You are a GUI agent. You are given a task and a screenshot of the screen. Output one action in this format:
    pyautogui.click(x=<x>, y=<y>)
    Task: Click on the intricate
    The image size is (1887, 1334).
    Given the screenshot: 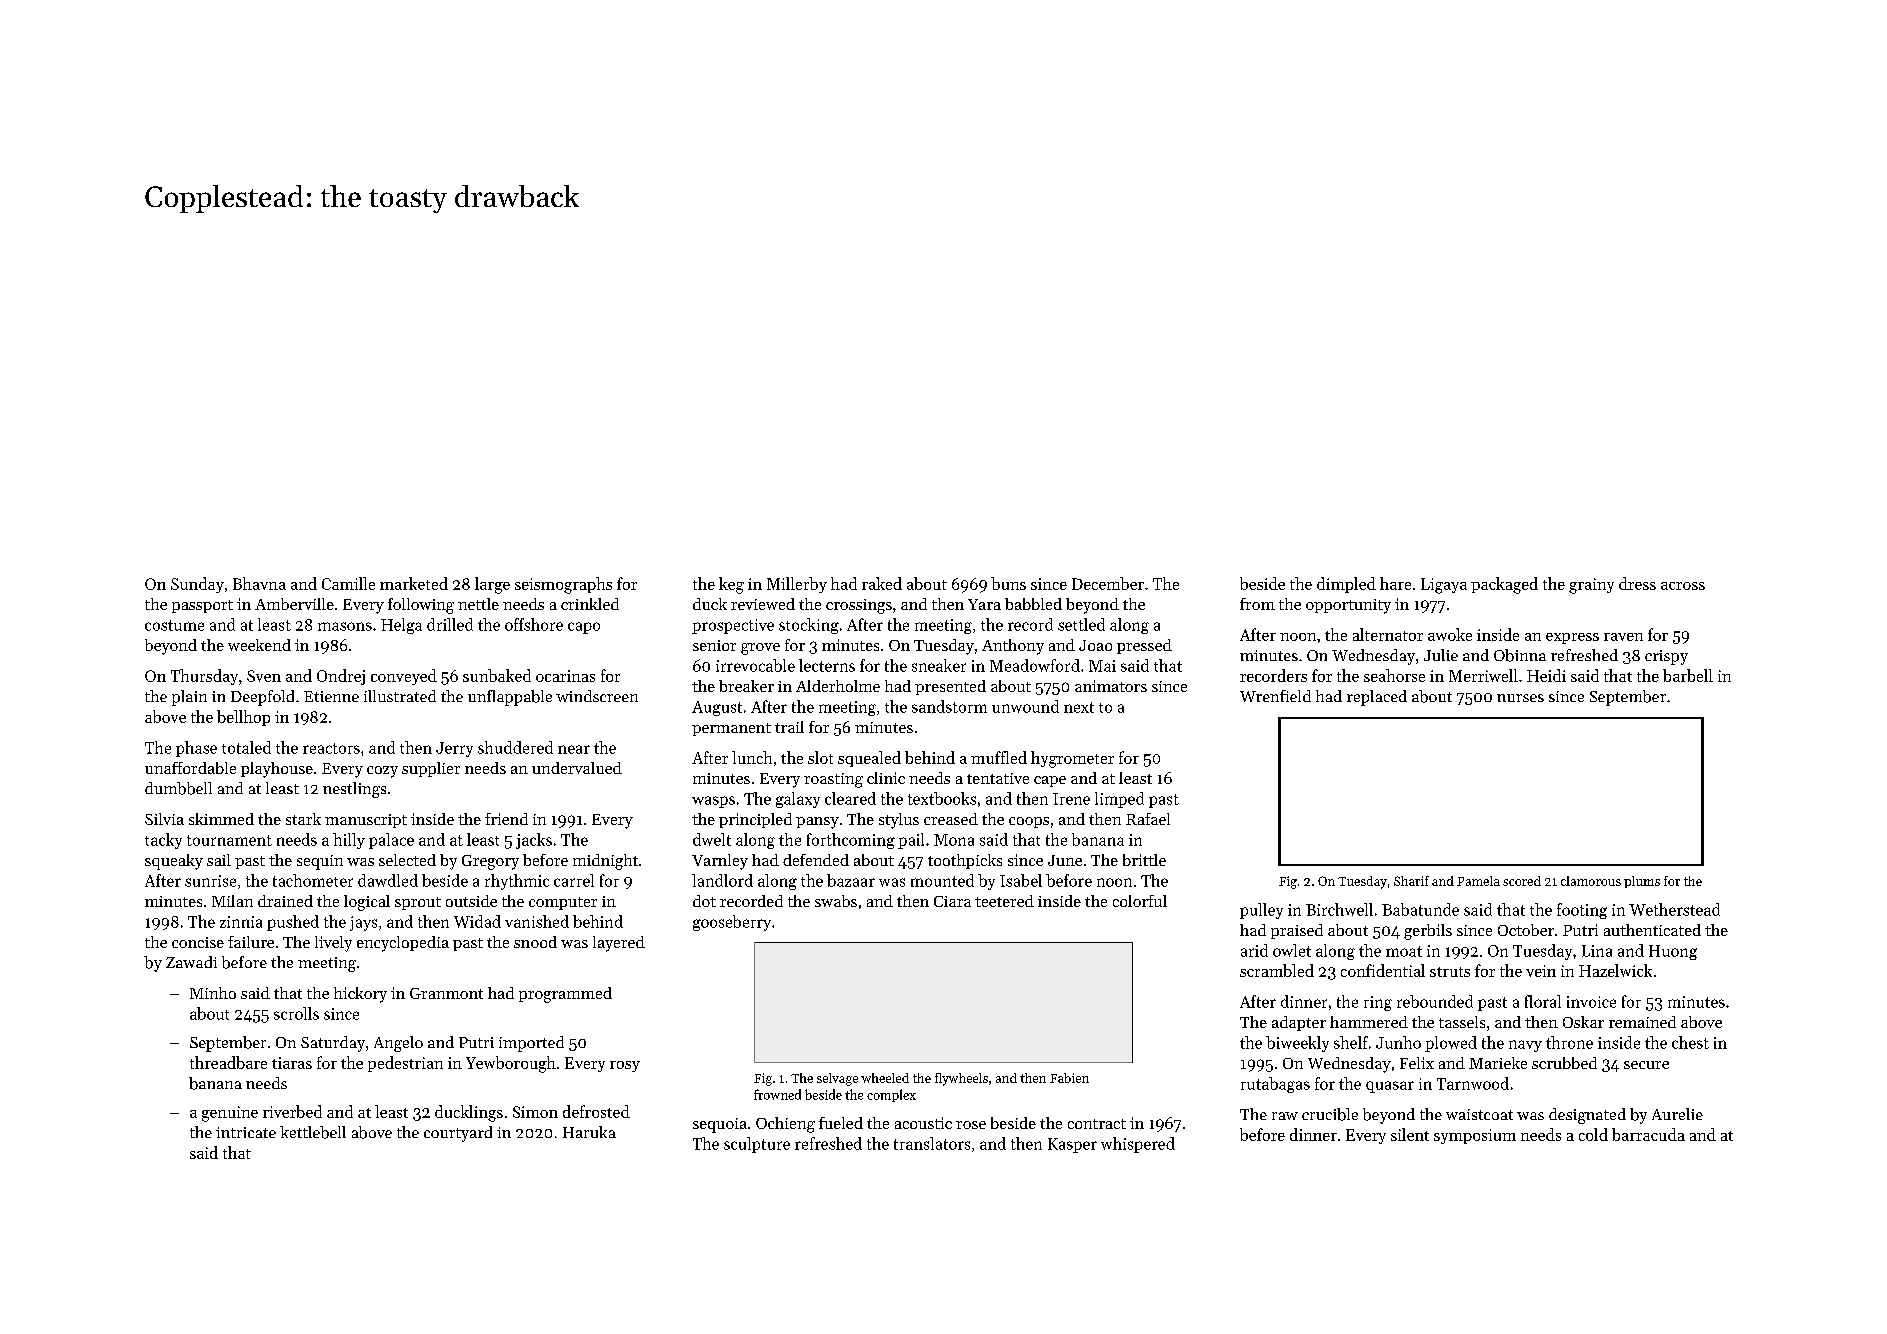 What is the action you would take?
    pyautogui.click(x=246, y=1132)
